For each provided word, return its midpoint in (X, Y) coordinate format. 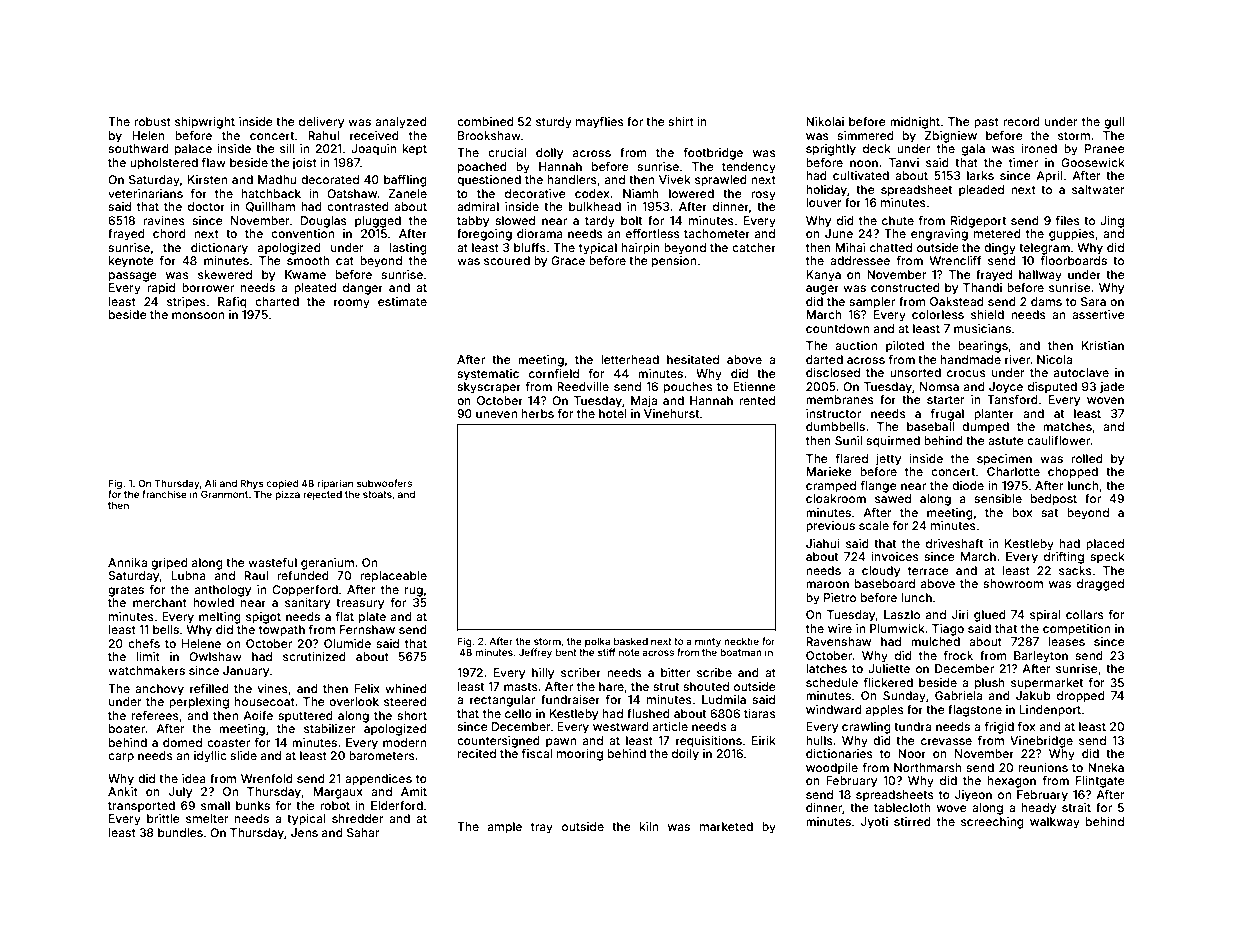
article (670, 726)
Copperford (305, 591)
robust (152, 121)
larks (980, 175)
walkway (1055, 823)
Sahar (363, 832)
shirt (681, 121)
